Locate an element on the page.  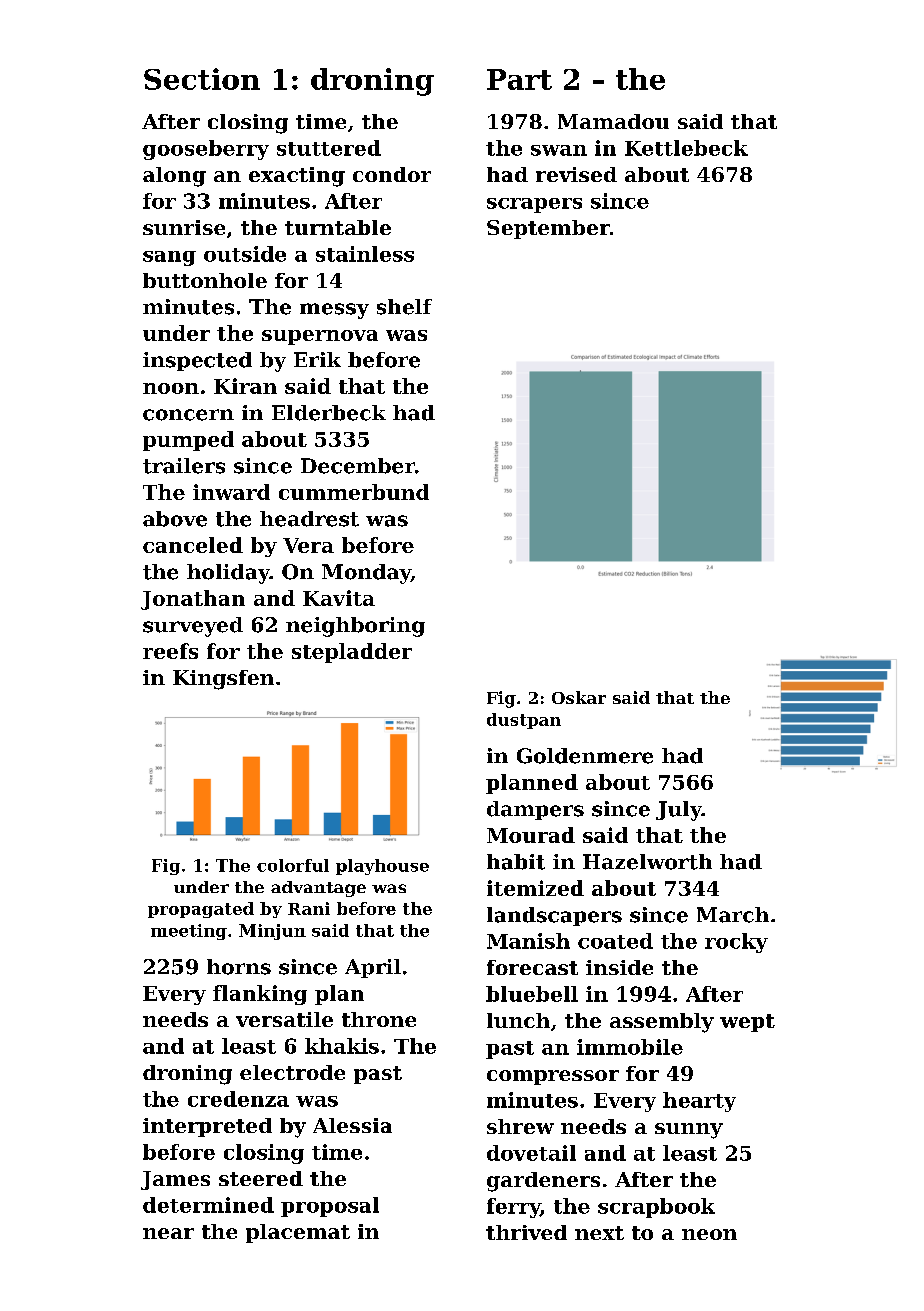
revised is located at coordinates (576, 174).
